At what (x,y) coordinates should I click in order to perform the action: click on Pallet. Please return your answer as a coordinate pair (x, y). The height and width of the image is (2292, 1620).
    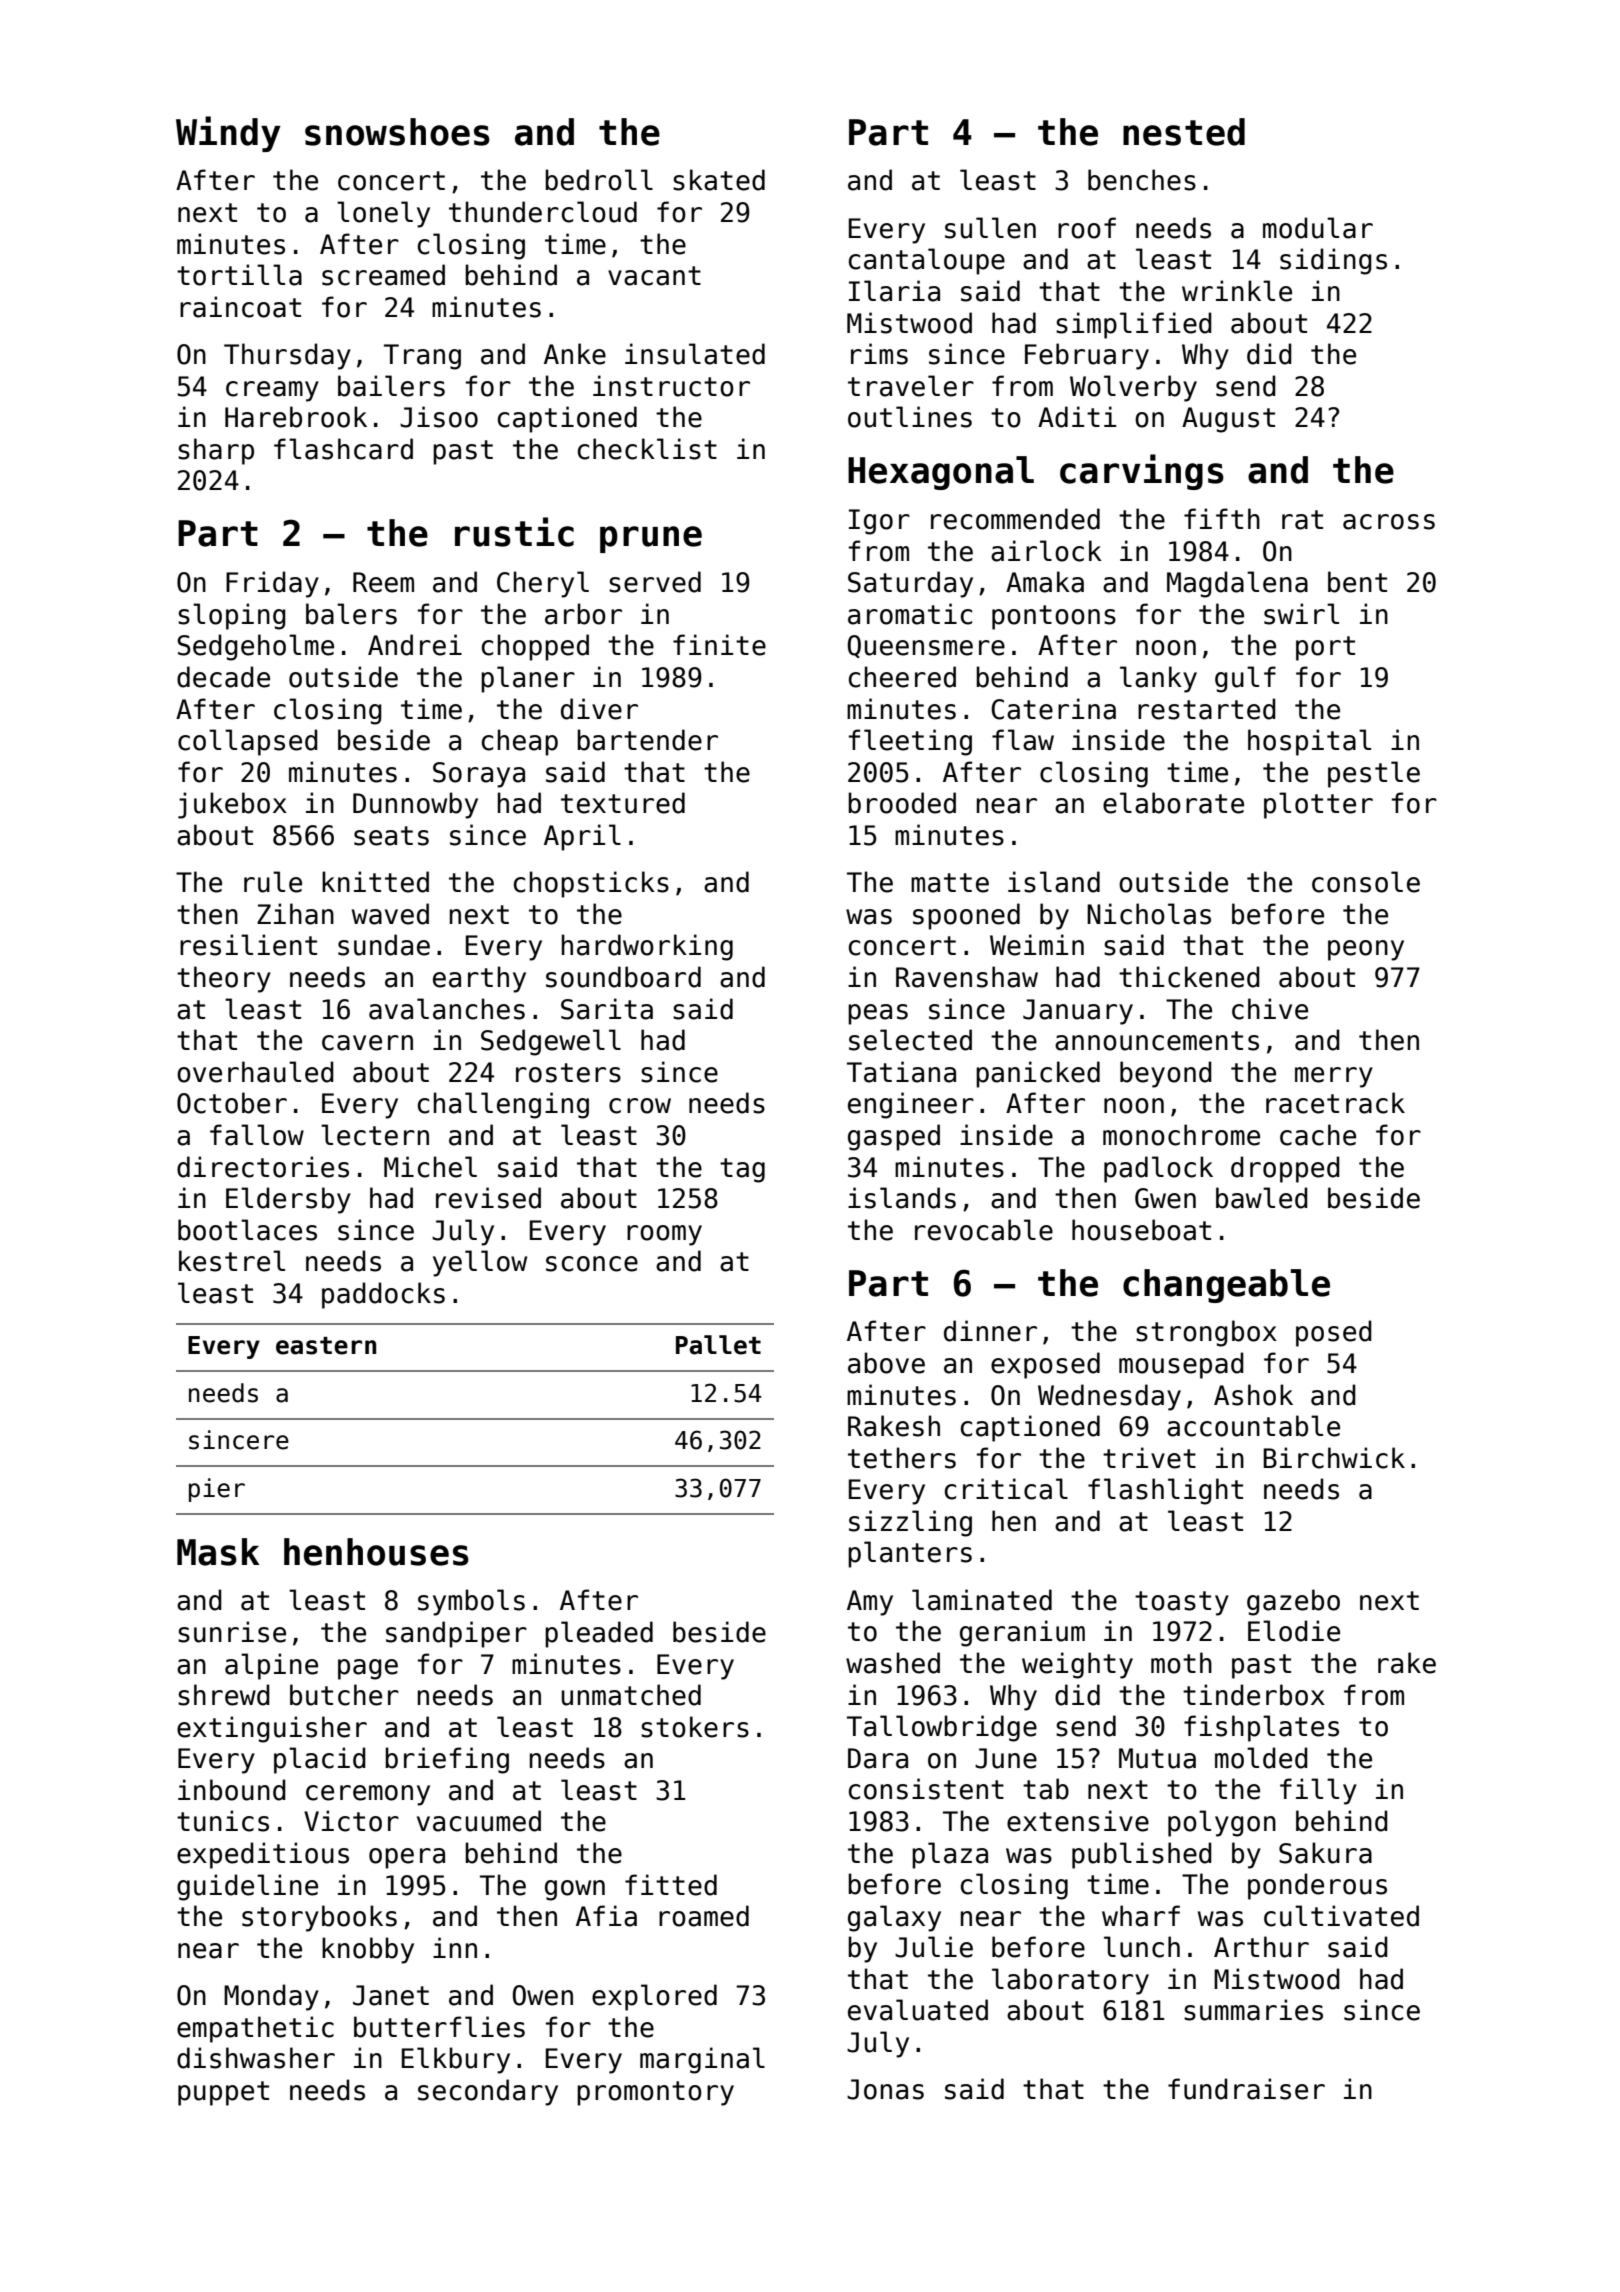
    Looking at the image, I should click on (718, 1345).
